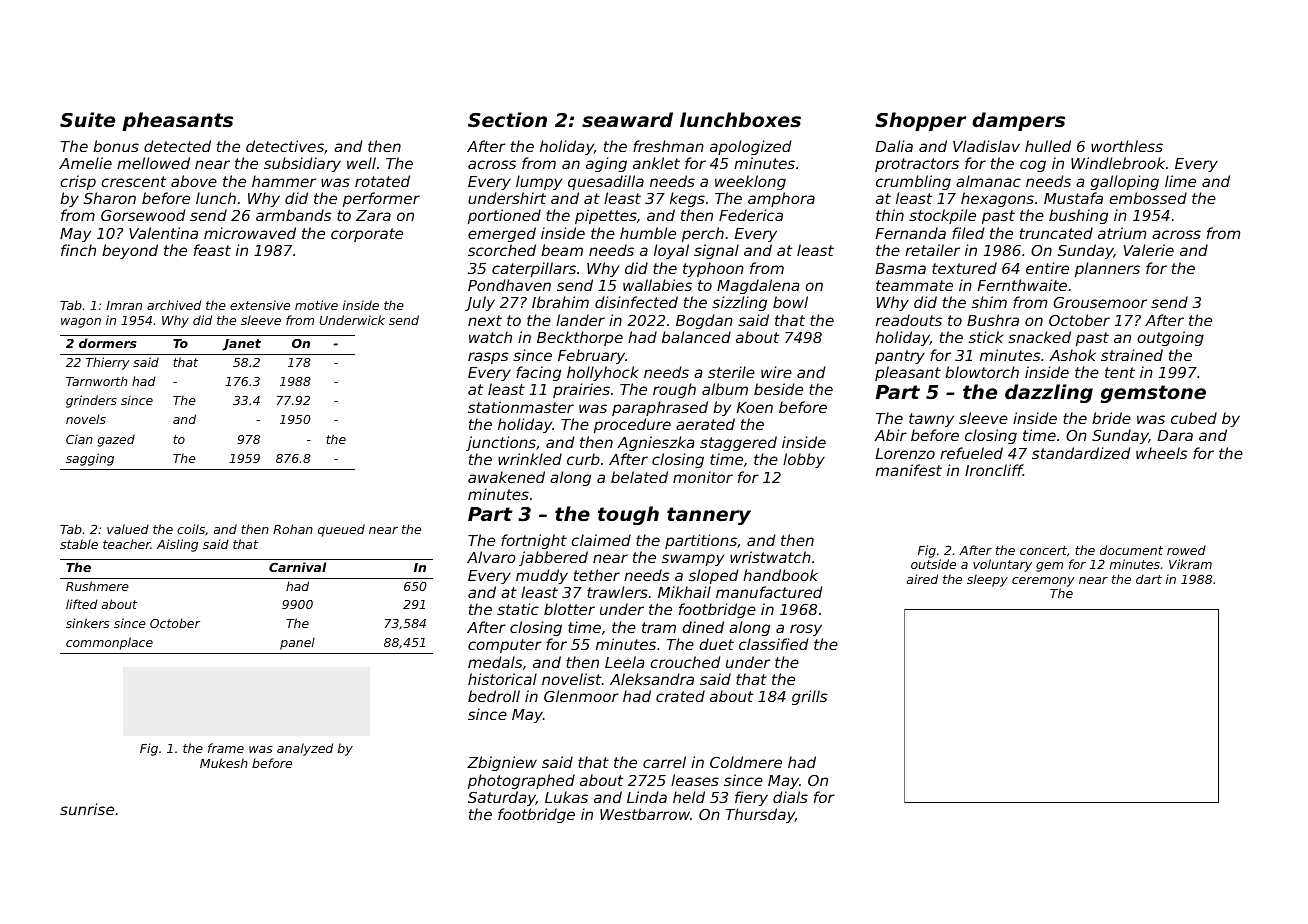 The image size is (1308, 924). Describe the element at coordinates (1120, 372) in the screenshot. I see `tent` at that location.
